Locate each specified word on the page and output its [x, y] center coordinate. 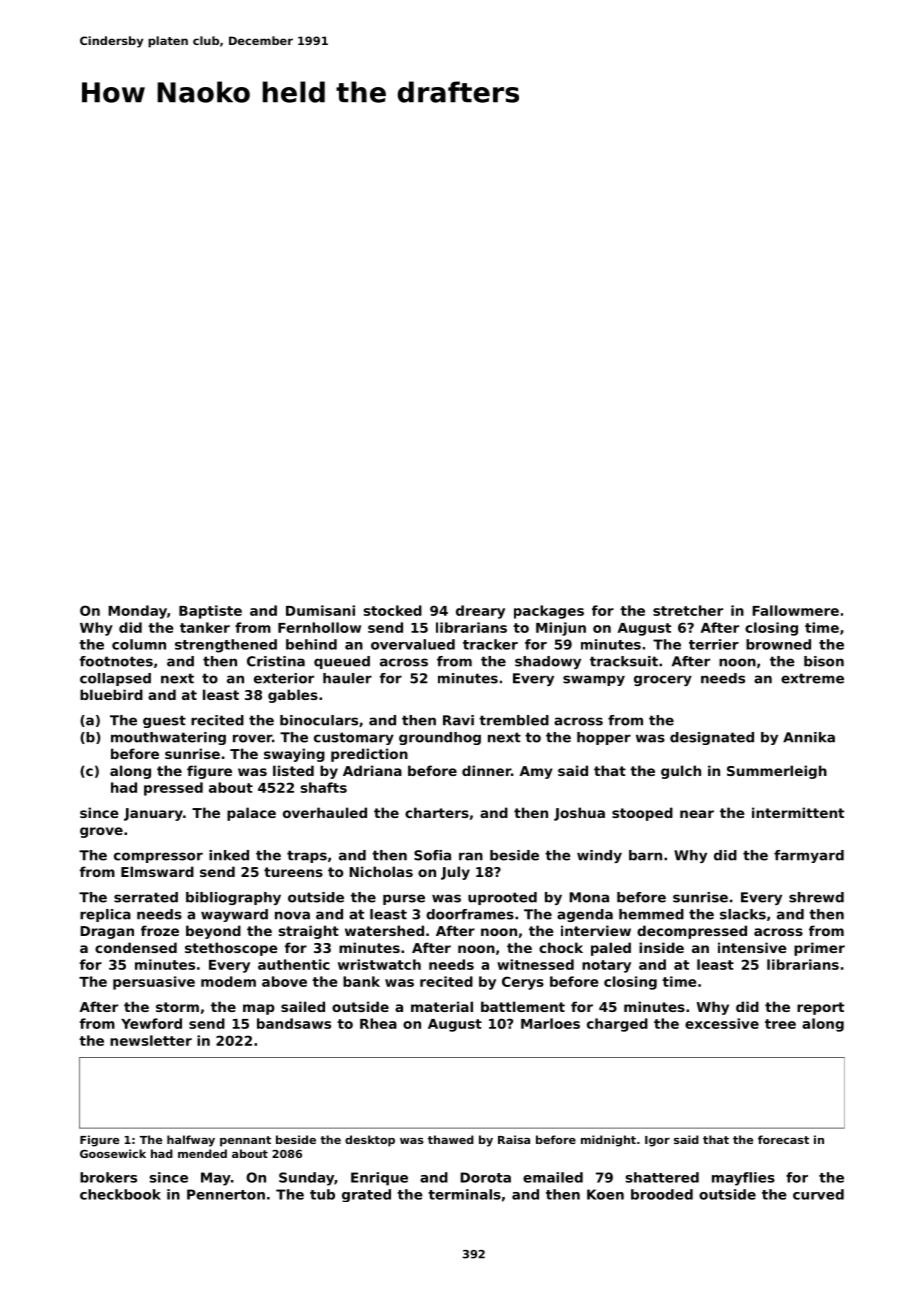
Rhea [378, 1023]
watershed [384, 930]
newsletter [151, 1040]
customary [354, 738]
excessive [722, 1023]
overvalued [413, 644]
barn [645, 855]
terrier [714, 644]
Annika [809, 737]
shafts [323, 787]
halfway [191, 1141]
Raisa [514, 1139]
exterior [284, 678]
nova [292, 915]
